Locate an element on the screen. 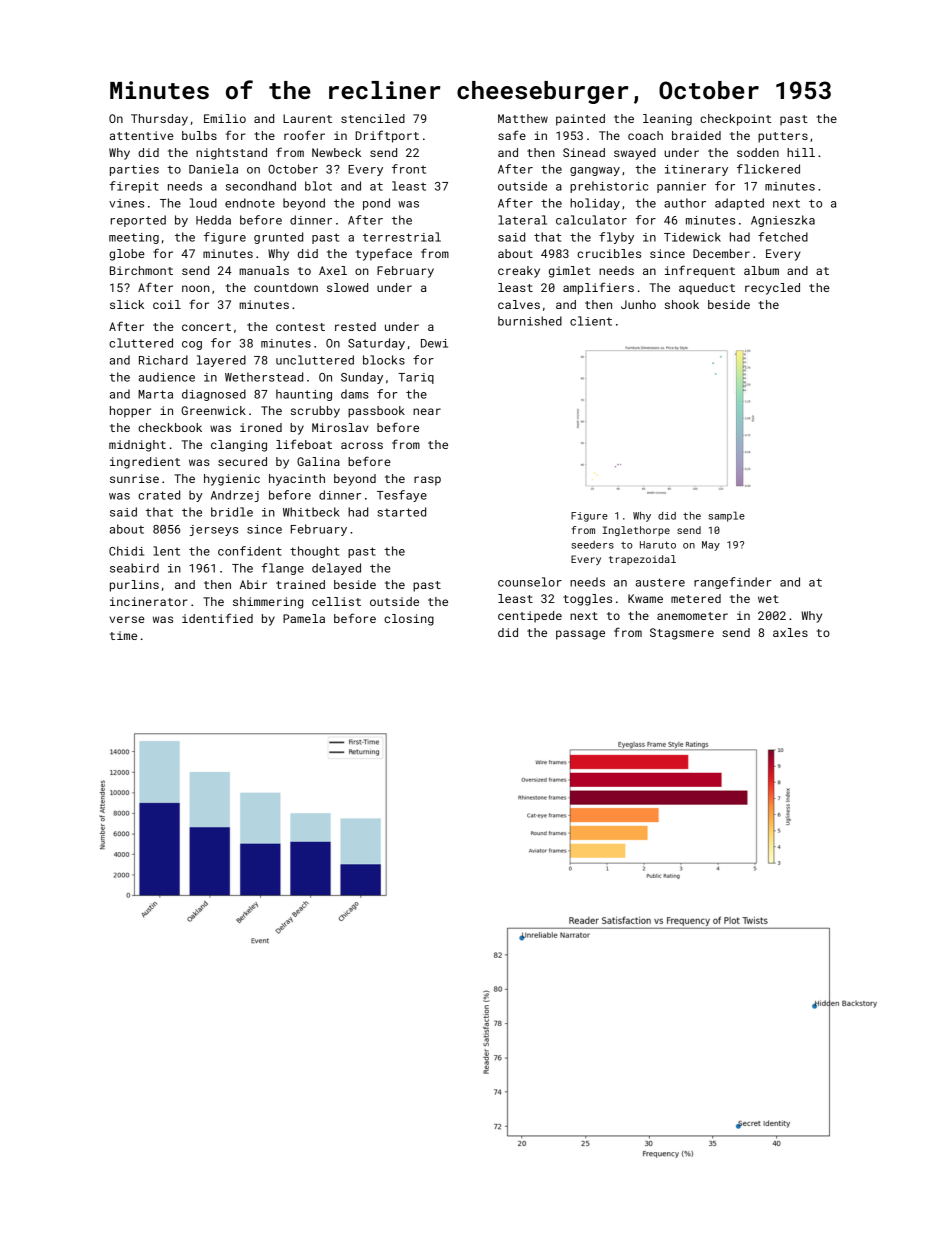 The height and width of the screenshot is (1233, 952). lateral is located at coordinates (522, 220).
